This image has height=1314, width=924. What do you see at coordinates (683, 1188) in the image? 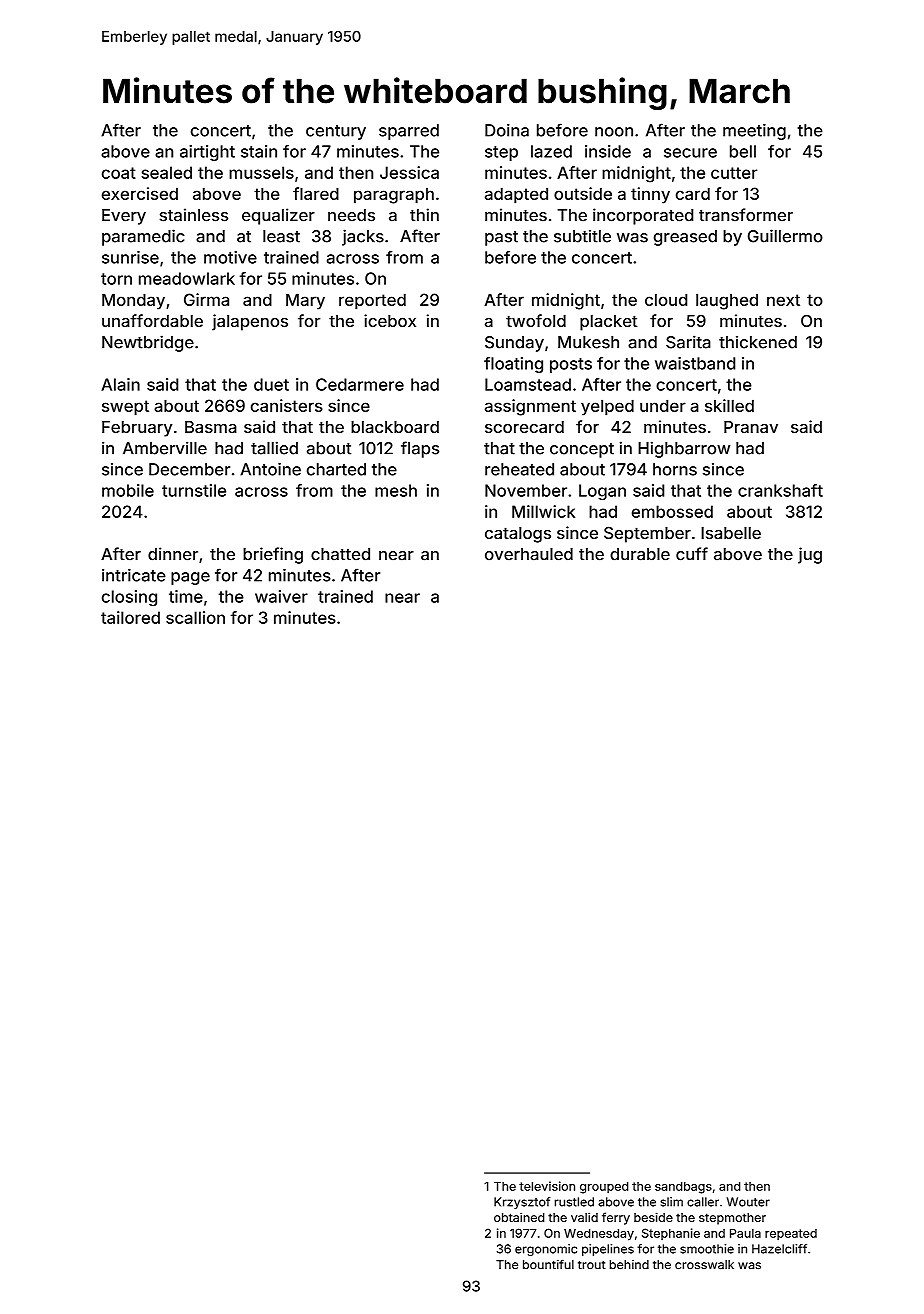
I see `sandbags` at bounding box center [683, 1188].
